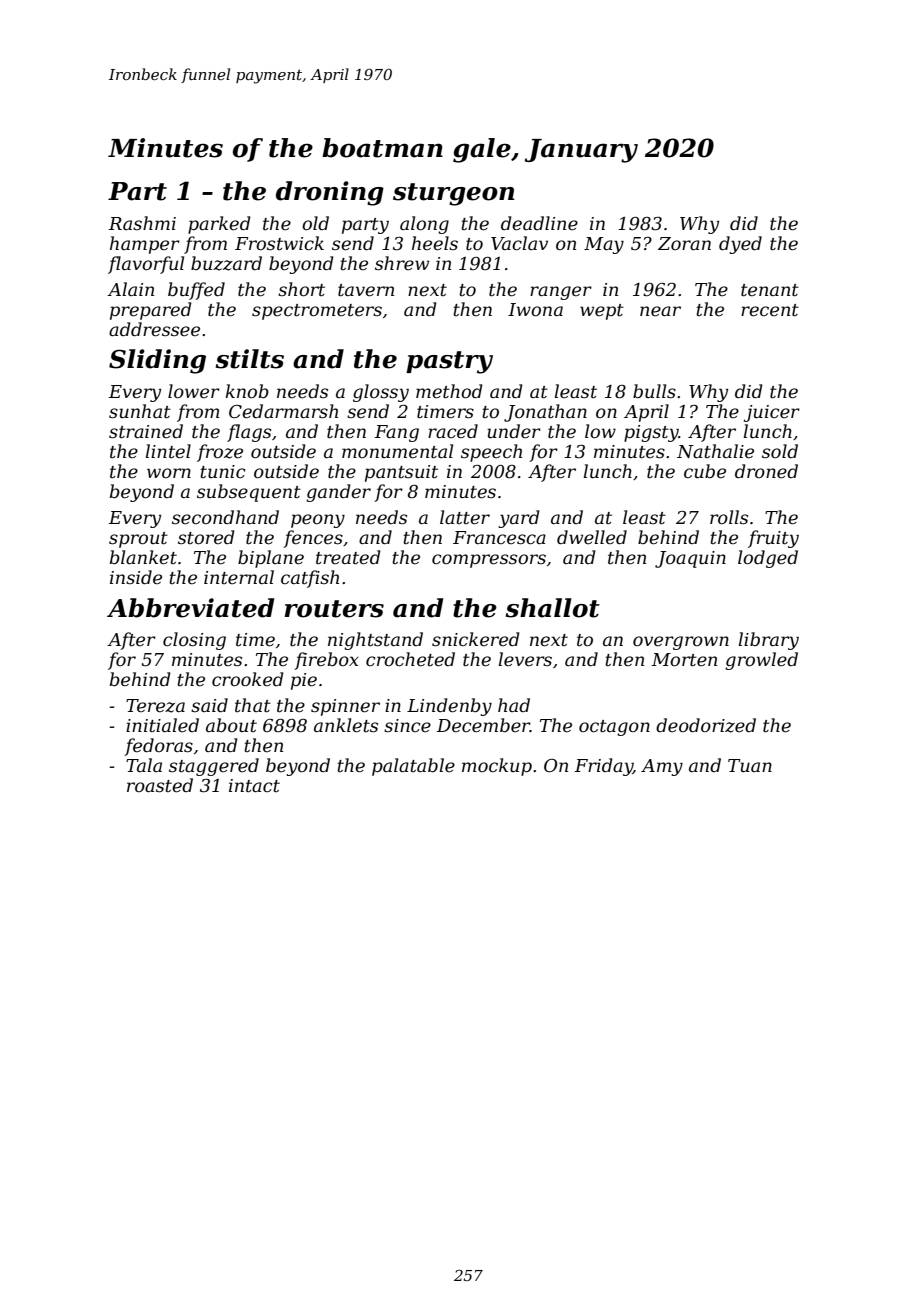 This screenshot has height=1316, width=908. I want to click on had, so click(514, 705).
